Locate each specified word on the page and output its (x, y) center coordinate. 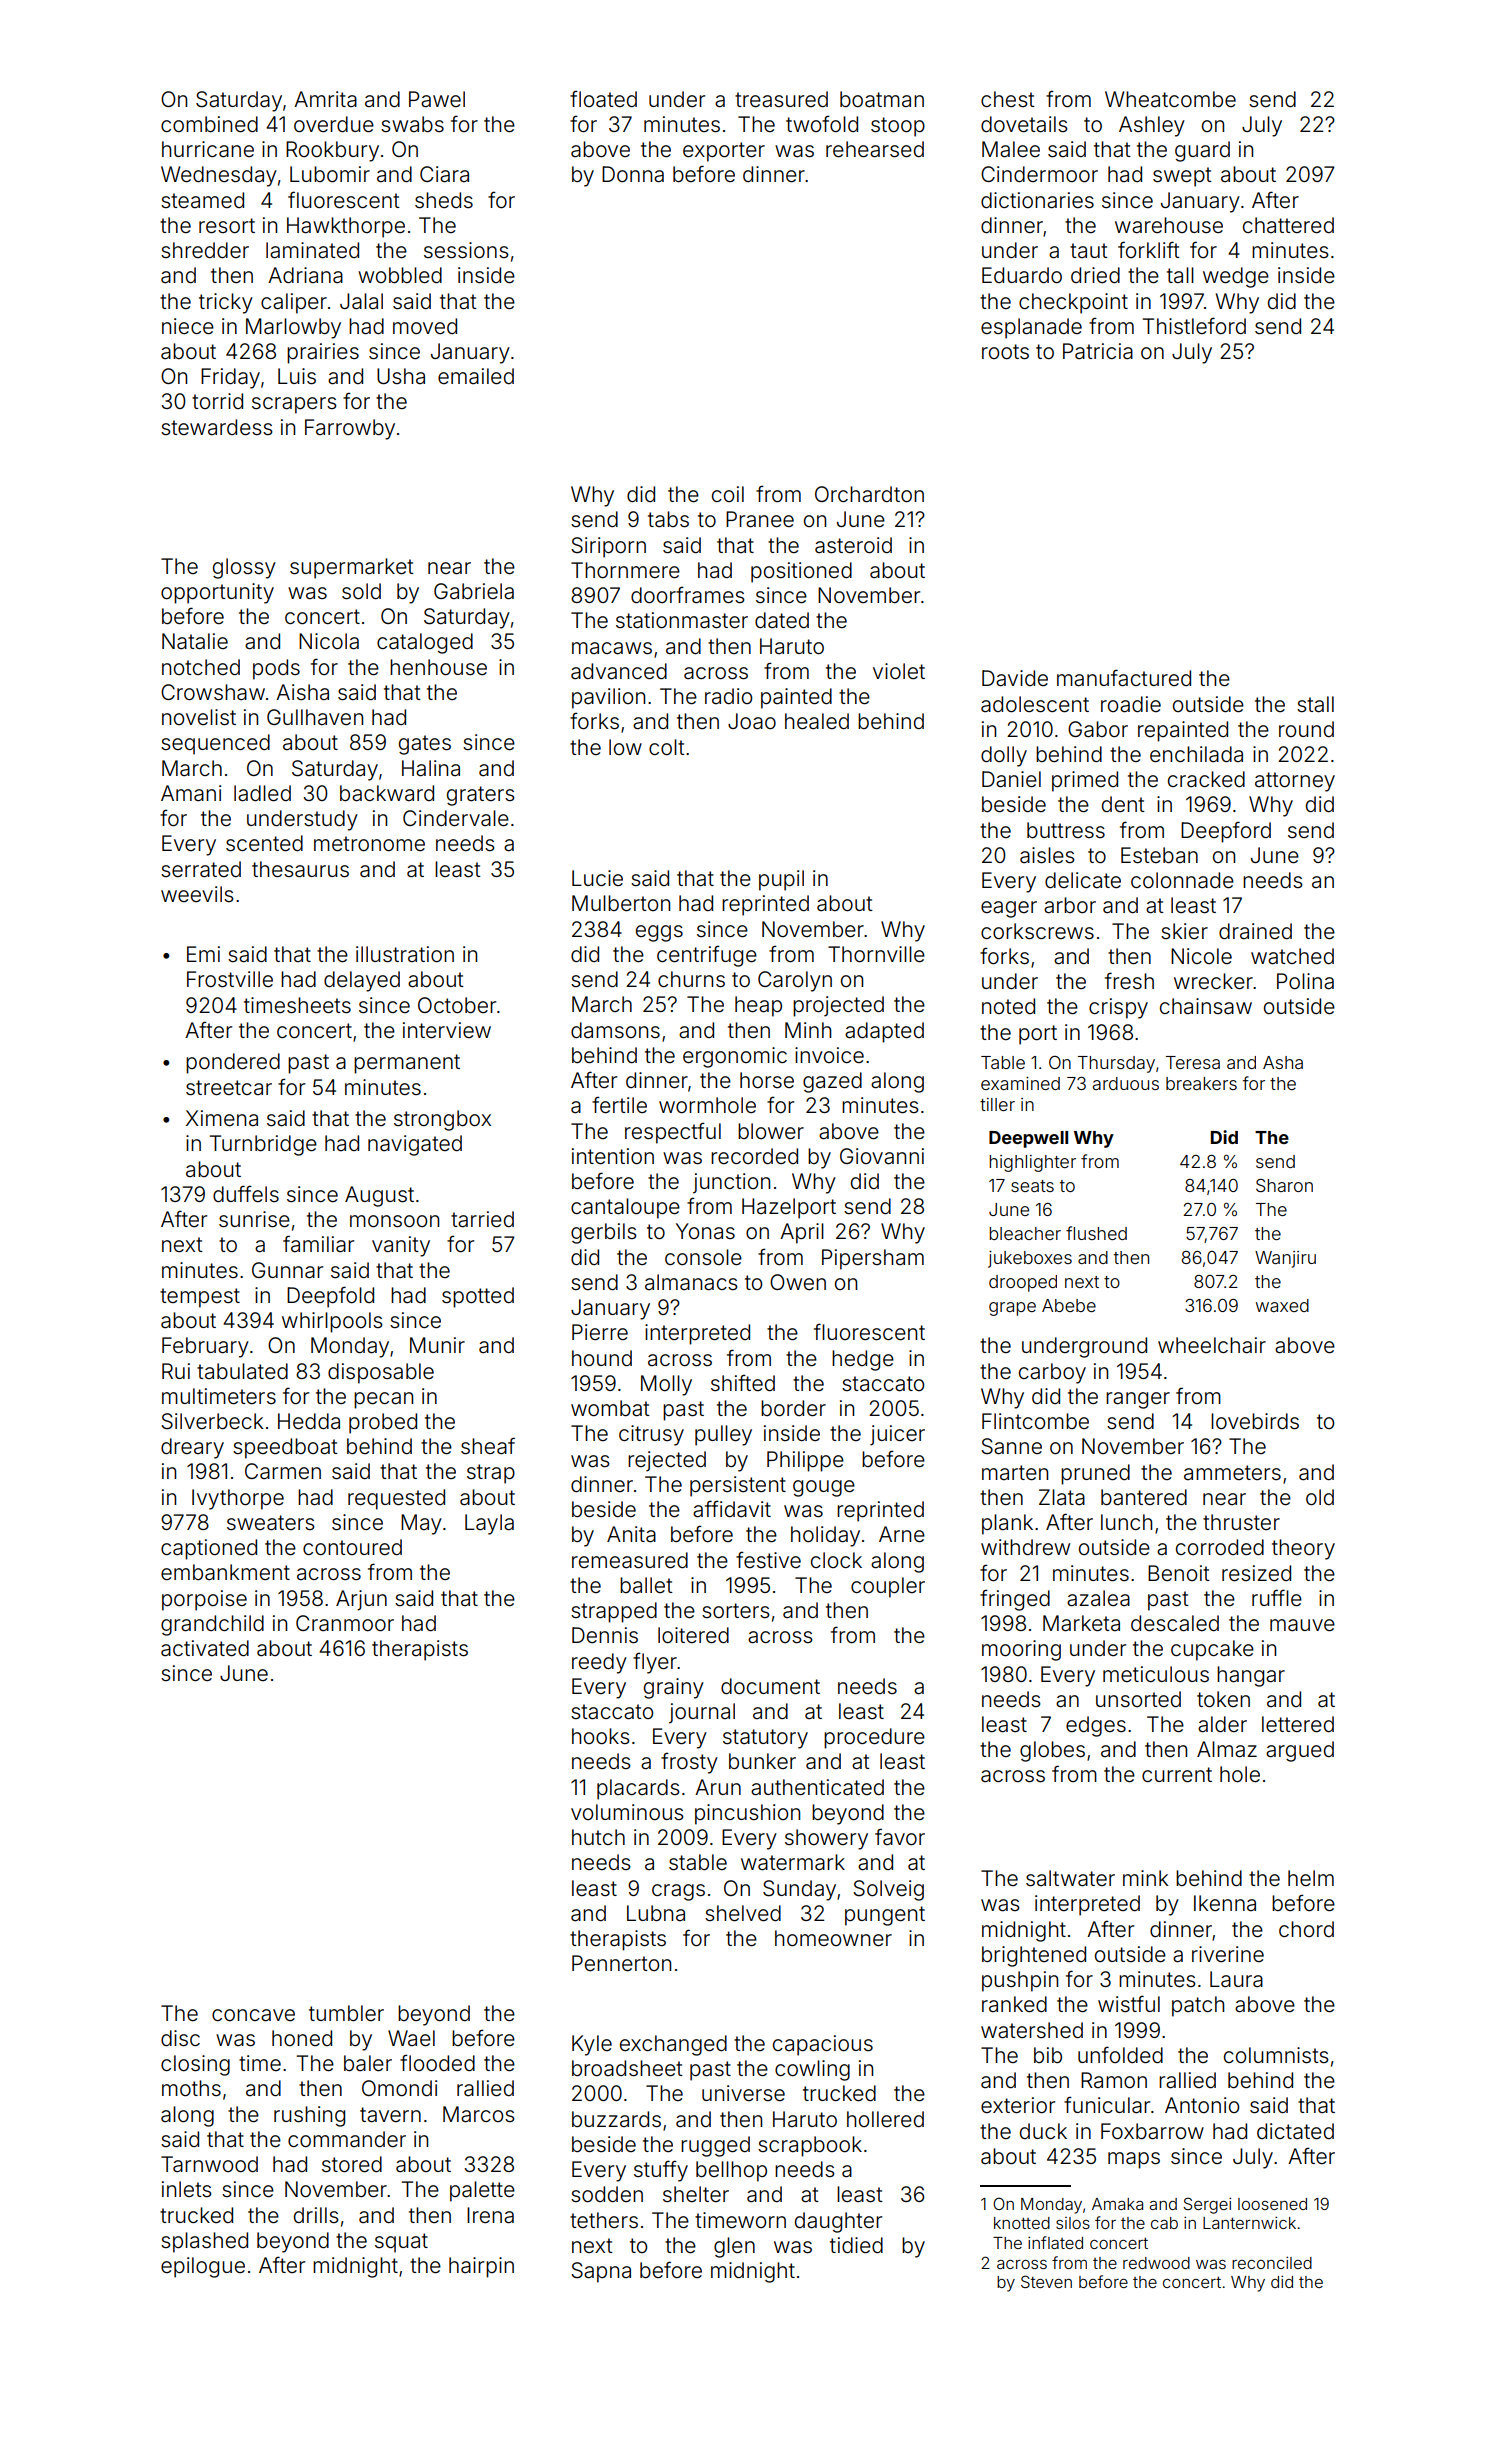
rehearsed (875, 149)
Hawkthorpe (346, 227)
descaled (1175, 1623)
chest (1008, 99)
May (421, 1524)
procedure (874, 1738)
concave (253, 2015)
